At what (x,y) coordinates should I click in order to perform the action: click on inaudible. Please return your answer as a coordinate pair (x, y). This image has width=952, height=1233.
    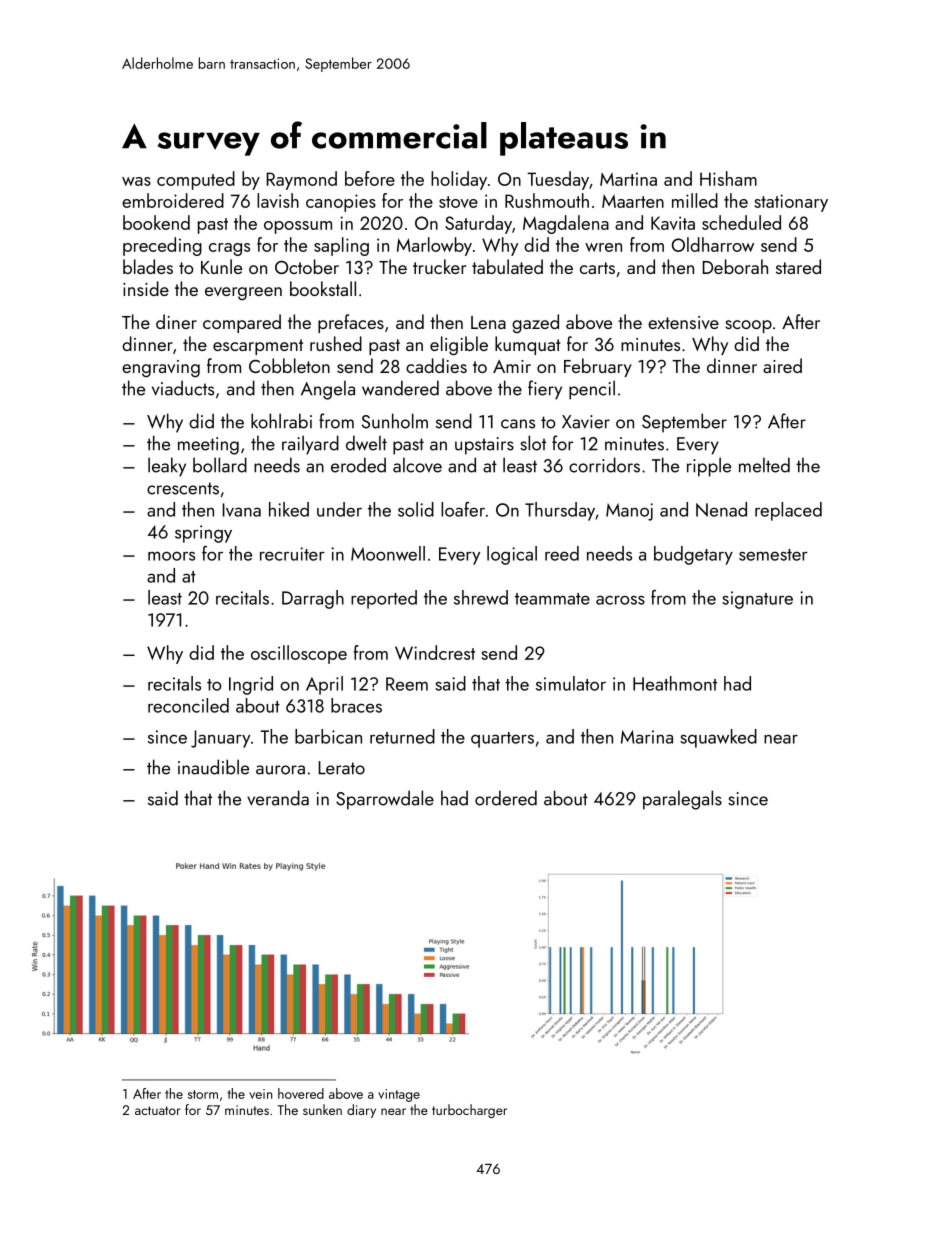
    Looking at the image, I should click on (213, 767).
